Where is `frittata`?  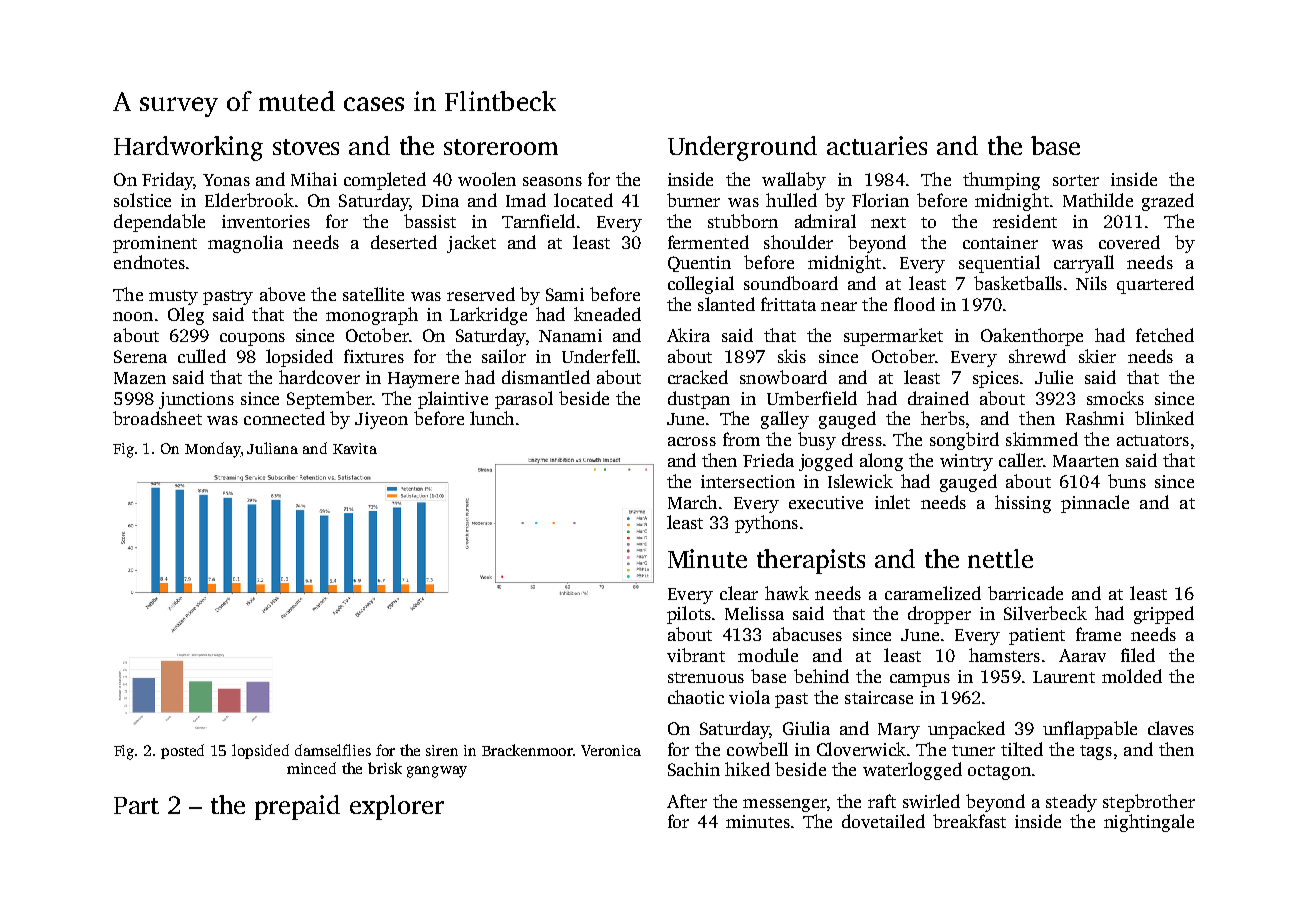
frittata is located at coordinates (788, 304).
